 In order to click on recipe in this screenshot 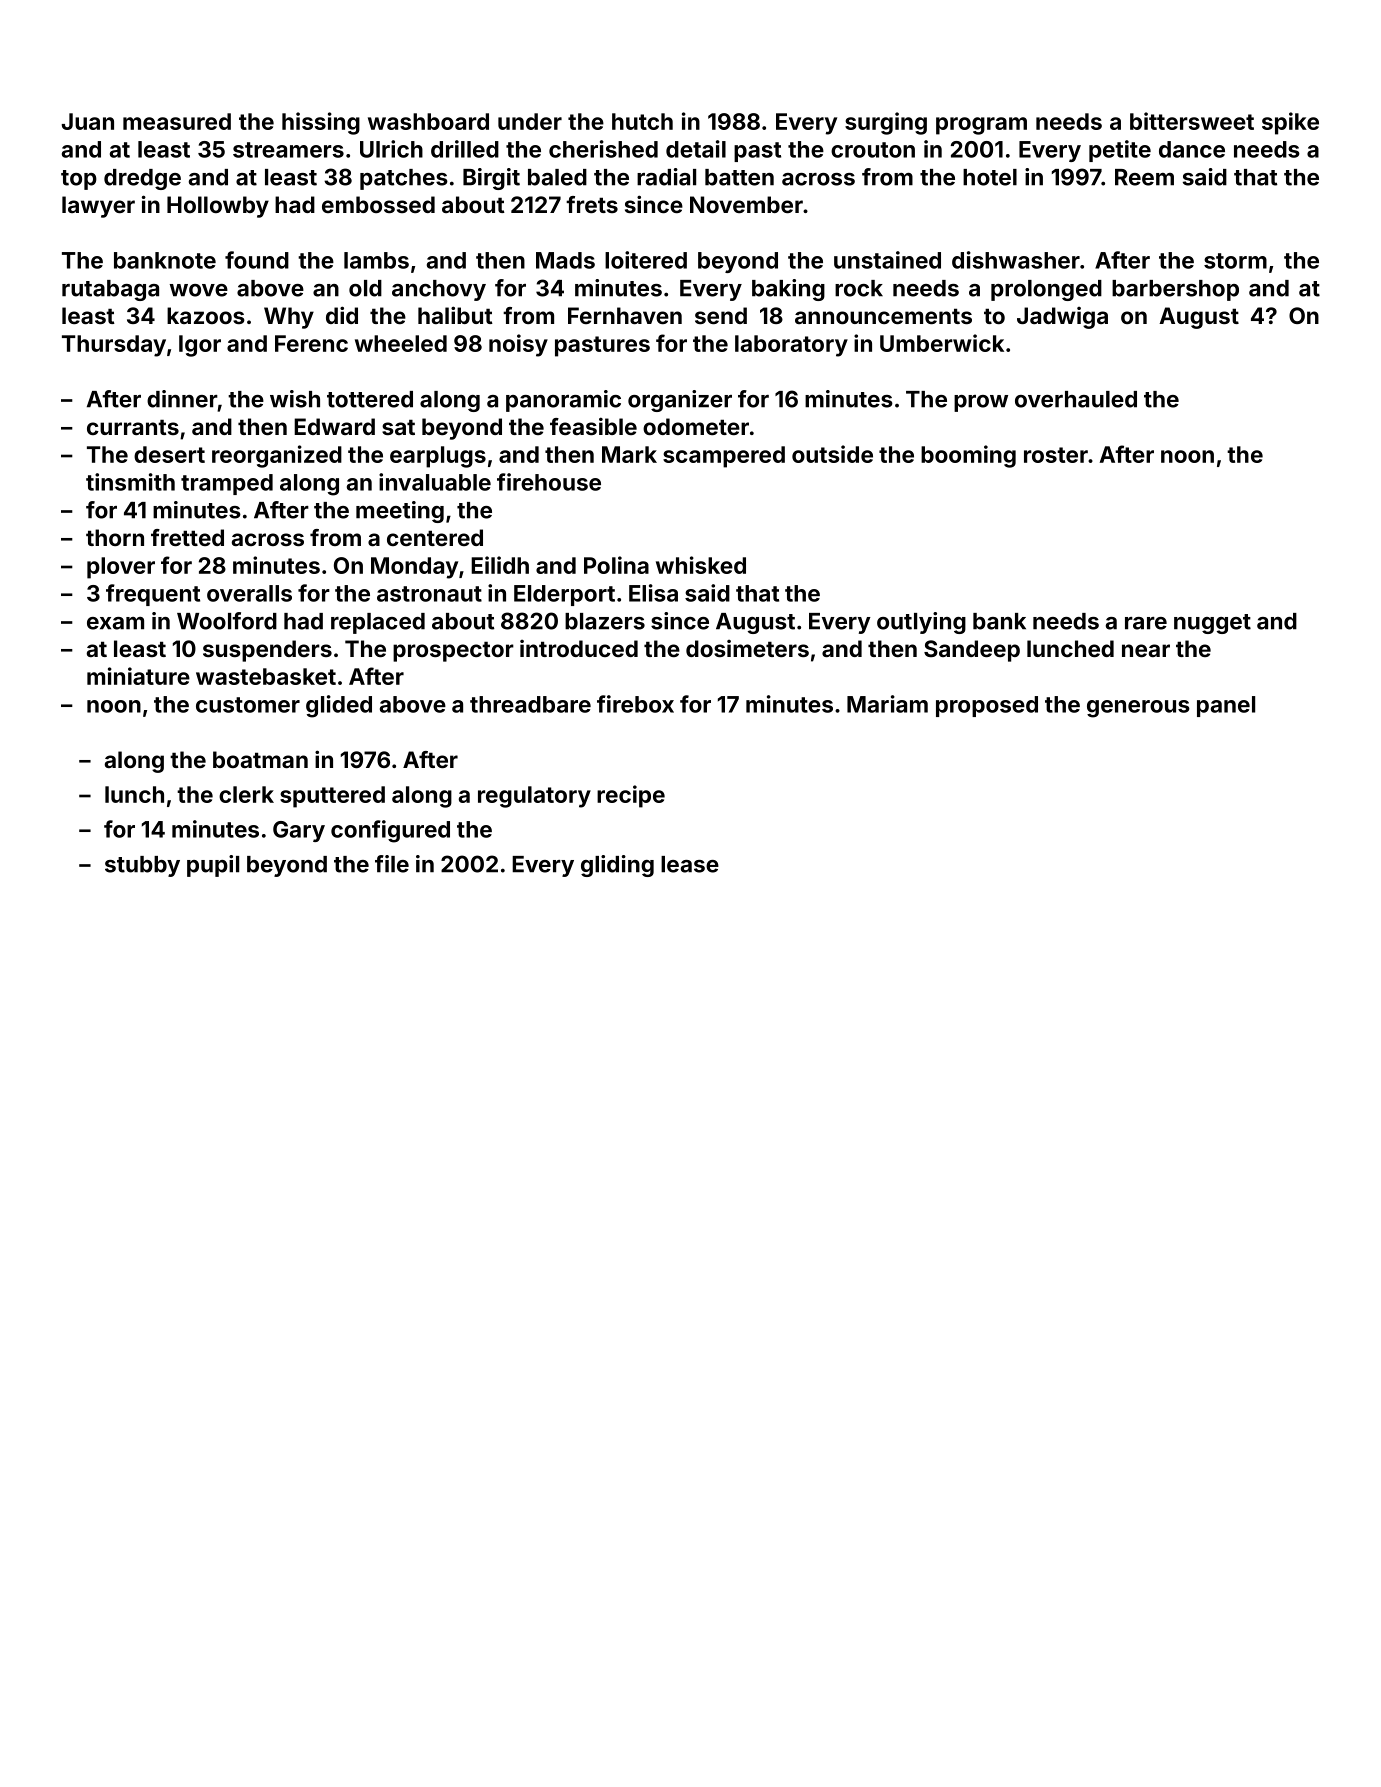, I will do `click(631, 796)`.
